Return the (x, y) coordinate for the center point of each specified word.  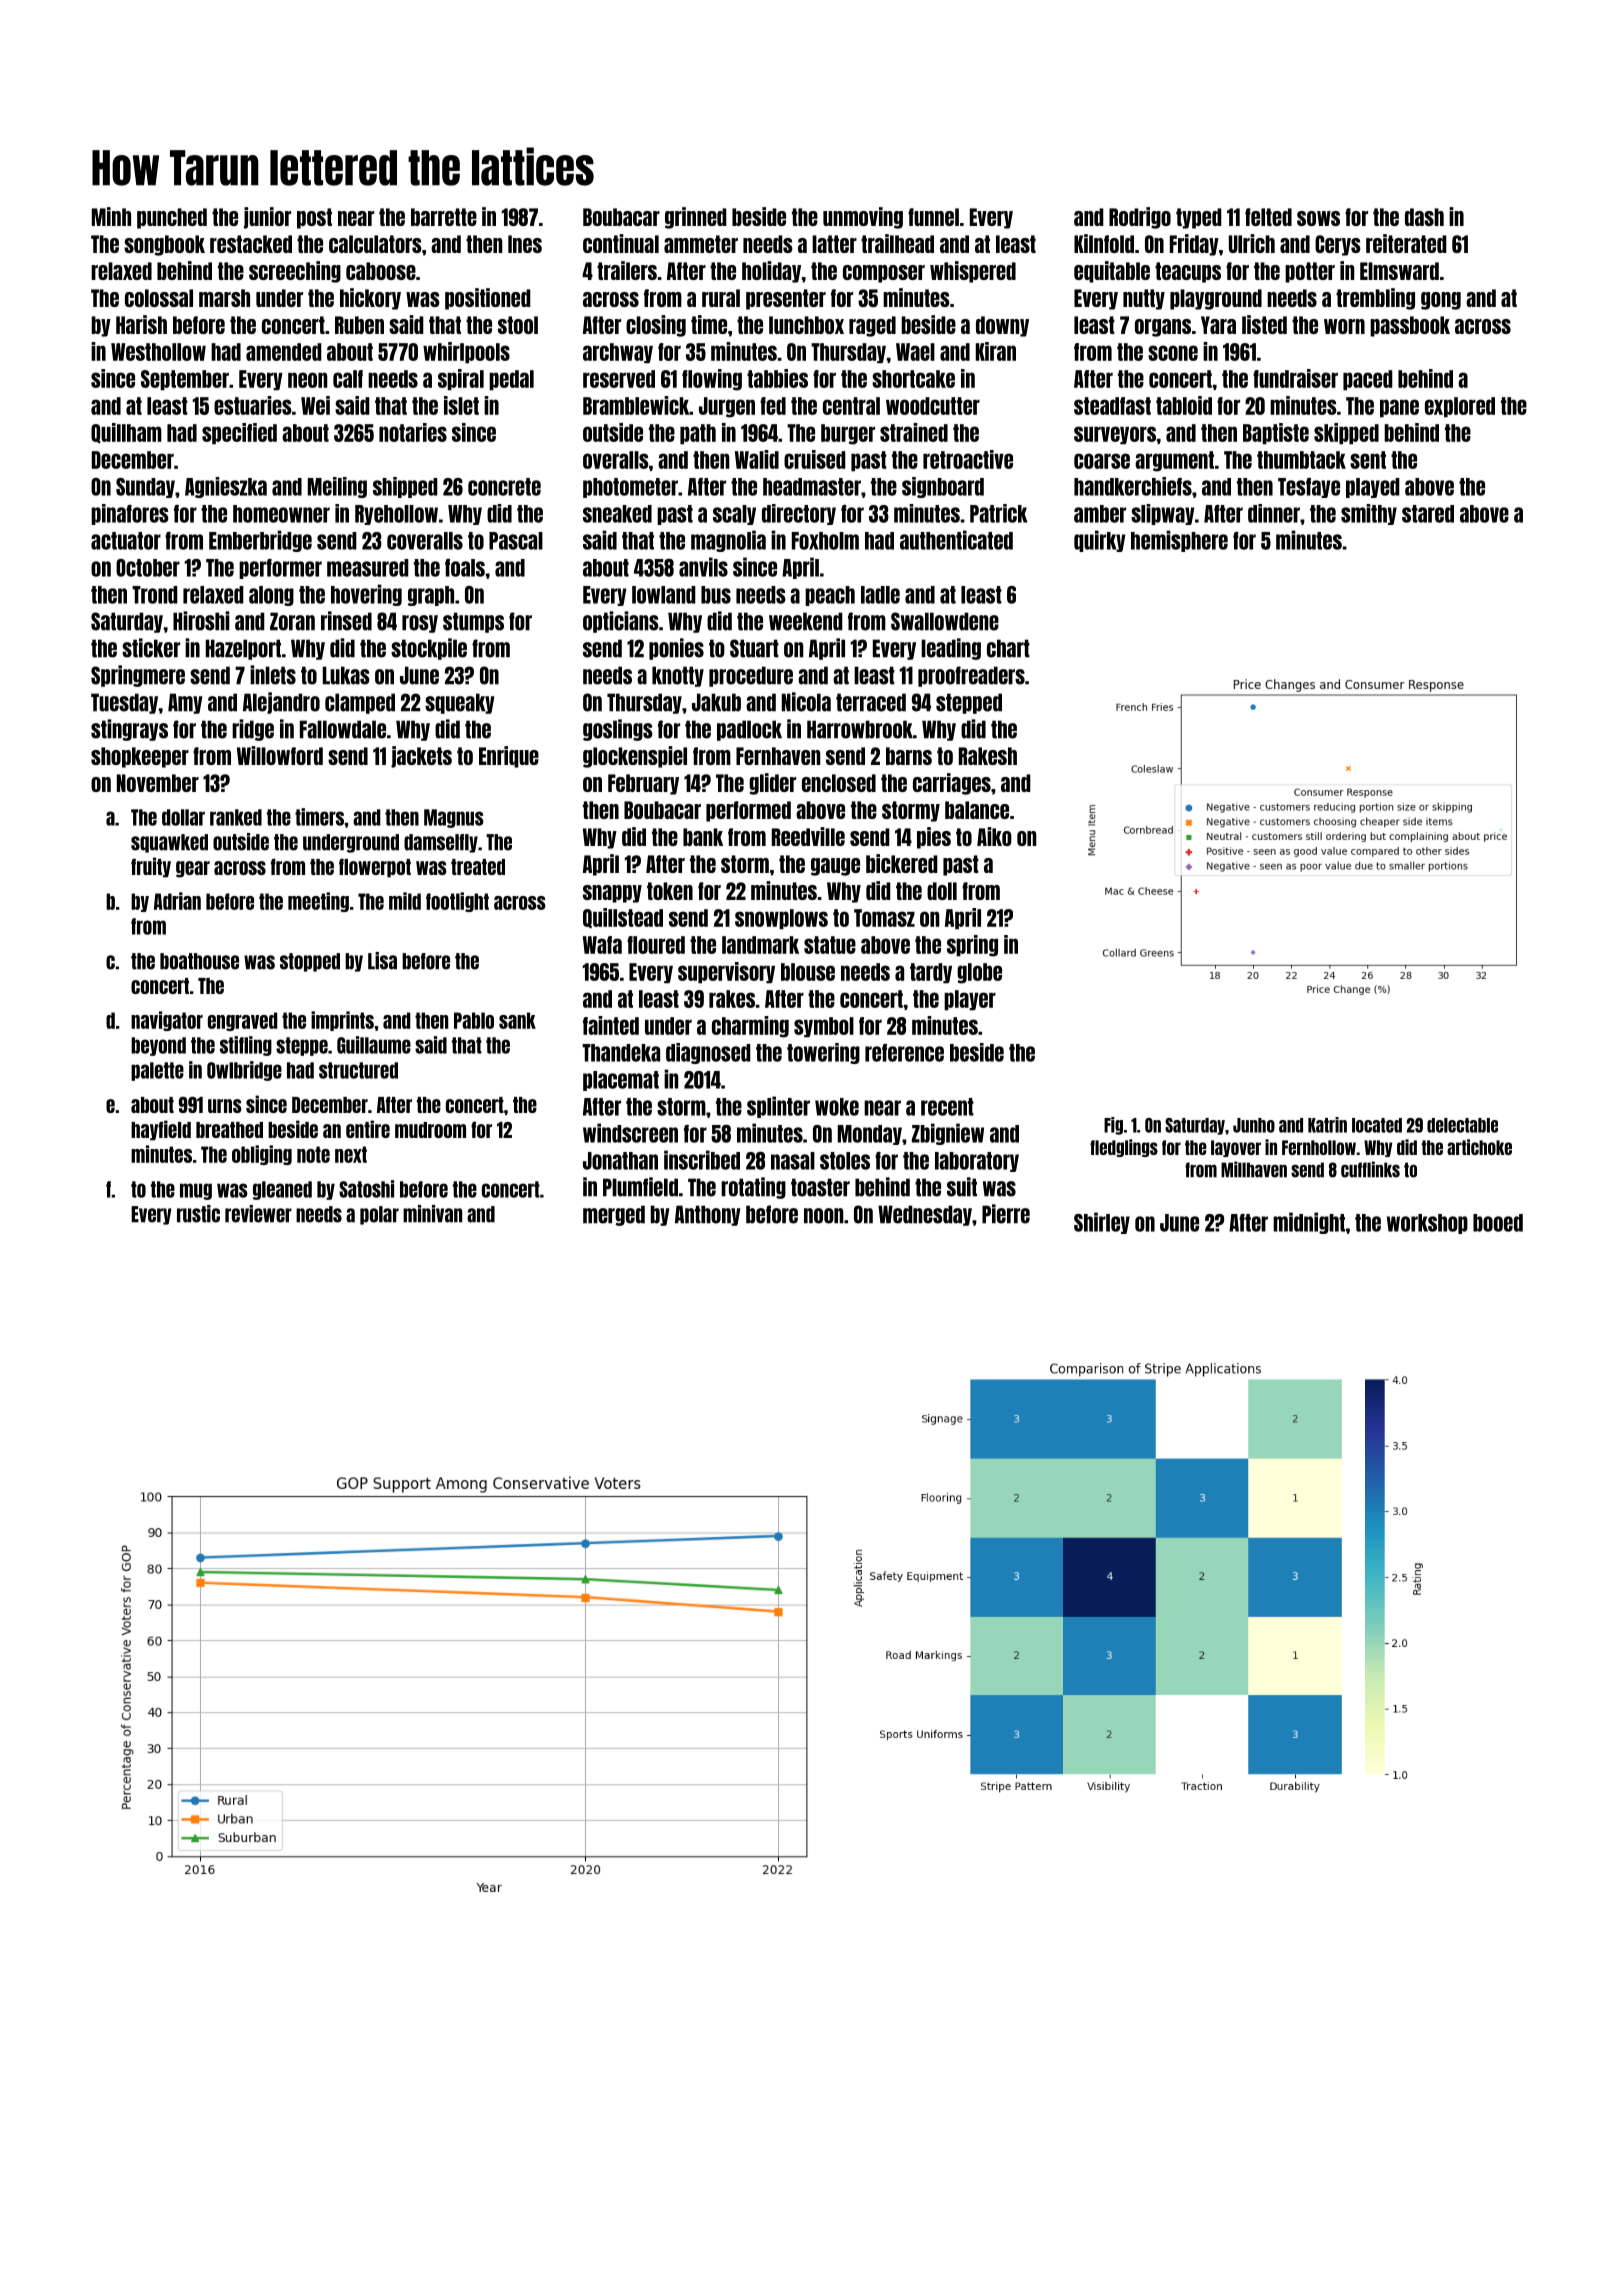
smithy (1369, 514)
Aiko (994, 836)
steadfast (1112, 406)
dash (1424, 217)
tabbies (777, 378)
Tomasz (884, 918)
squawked (169, 843)
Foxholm (825, 541)
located (1377, 1125)
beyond (158, 1046)
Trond (155, 595)
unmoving (863, 218)
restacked (251, 244)
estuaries (253, 405)
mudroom (430, 1130)
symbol (824, 1027)
